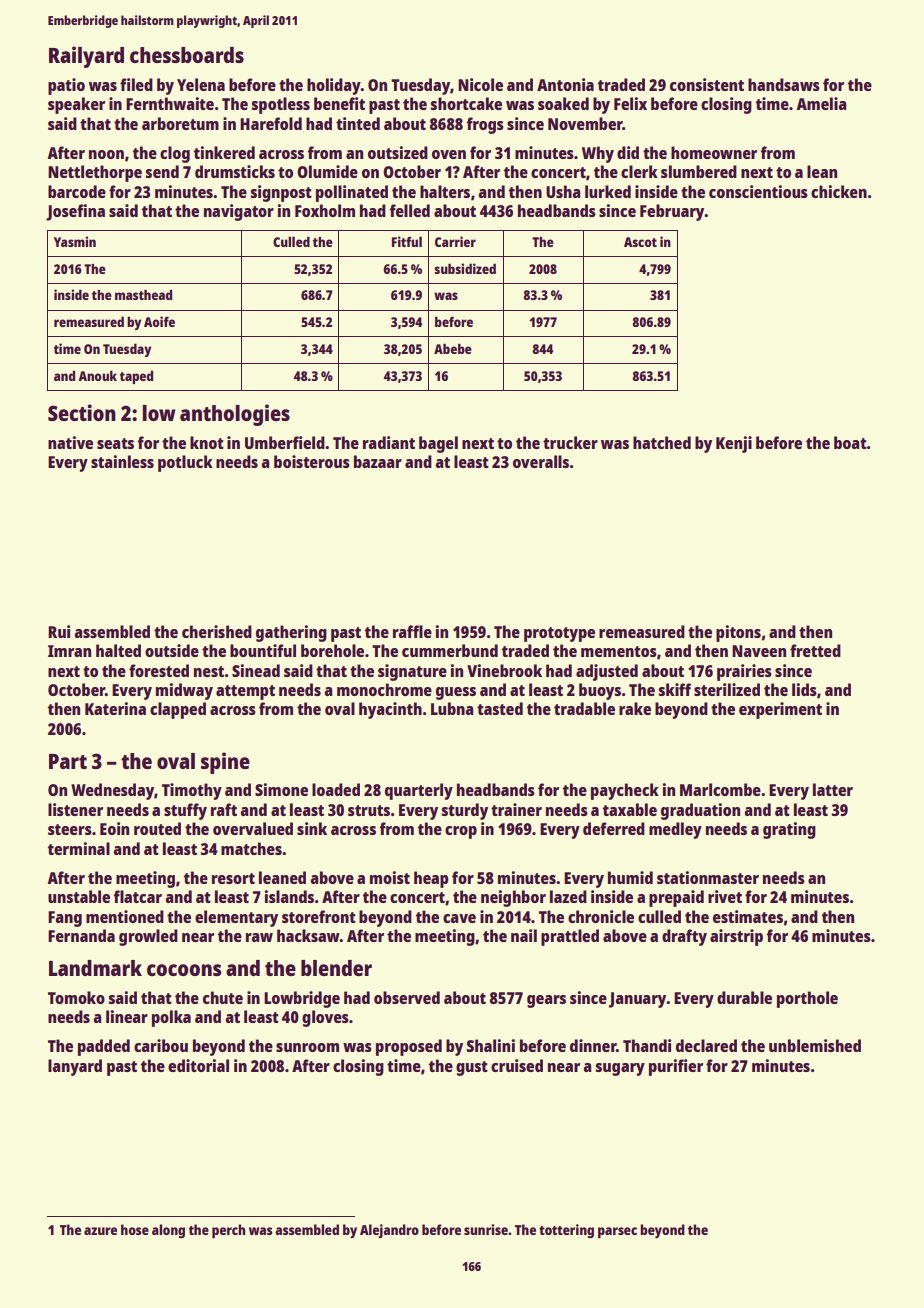  Describe the element at coordinates (758, 191) in the page. I see `conscientious` at that location.
